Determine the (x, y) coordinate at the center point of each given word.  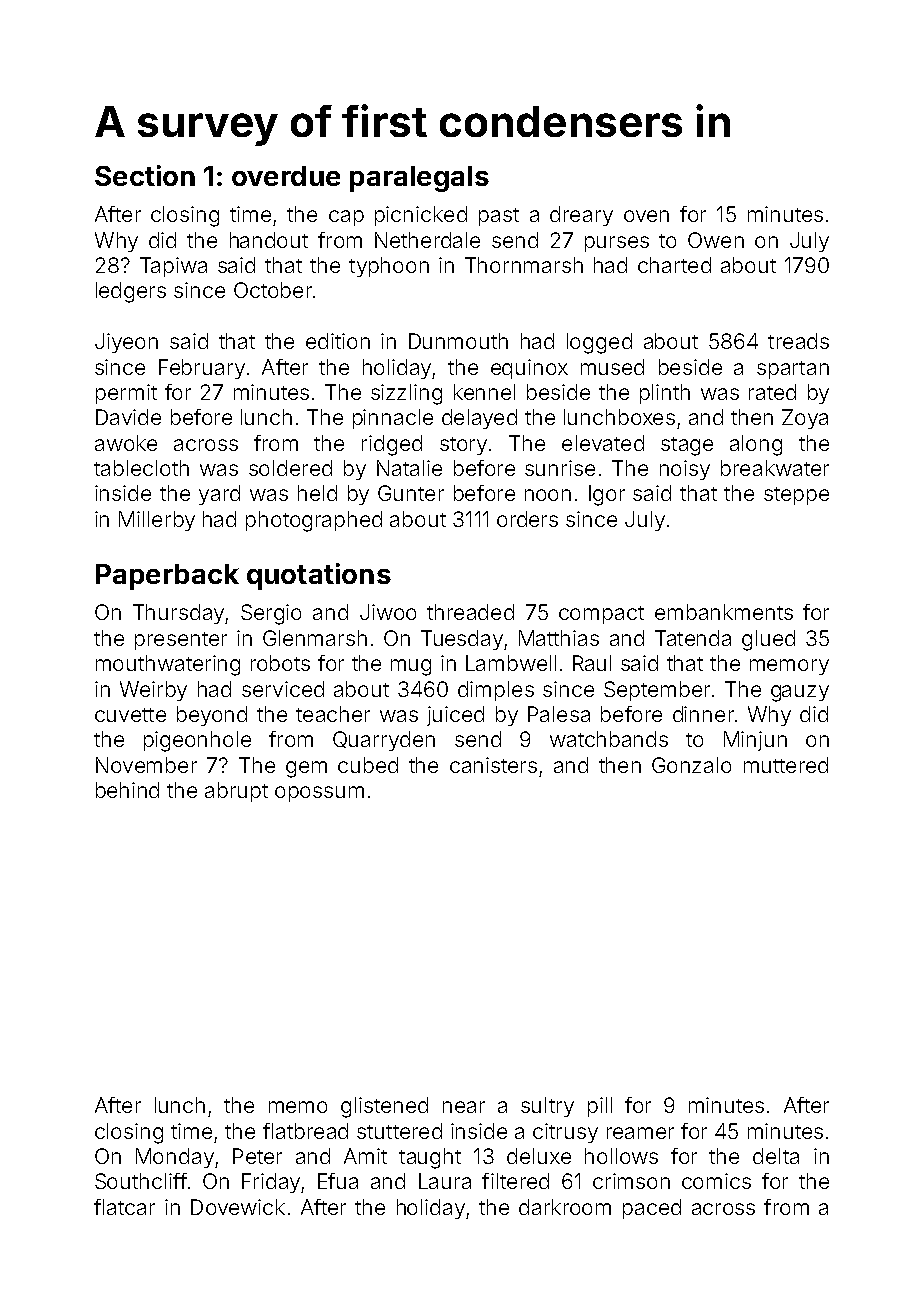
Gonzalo (691, 765)
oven (646, 216)
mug (411, 667)
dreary (581, 216)
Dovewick (238, 1207)
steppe (796, 496)
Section (145, 175)
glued (768, 640)
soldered (290, 468)
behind (127, 790)
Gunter (411, 493)
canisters (493, 765)
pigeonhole (197, 741)
